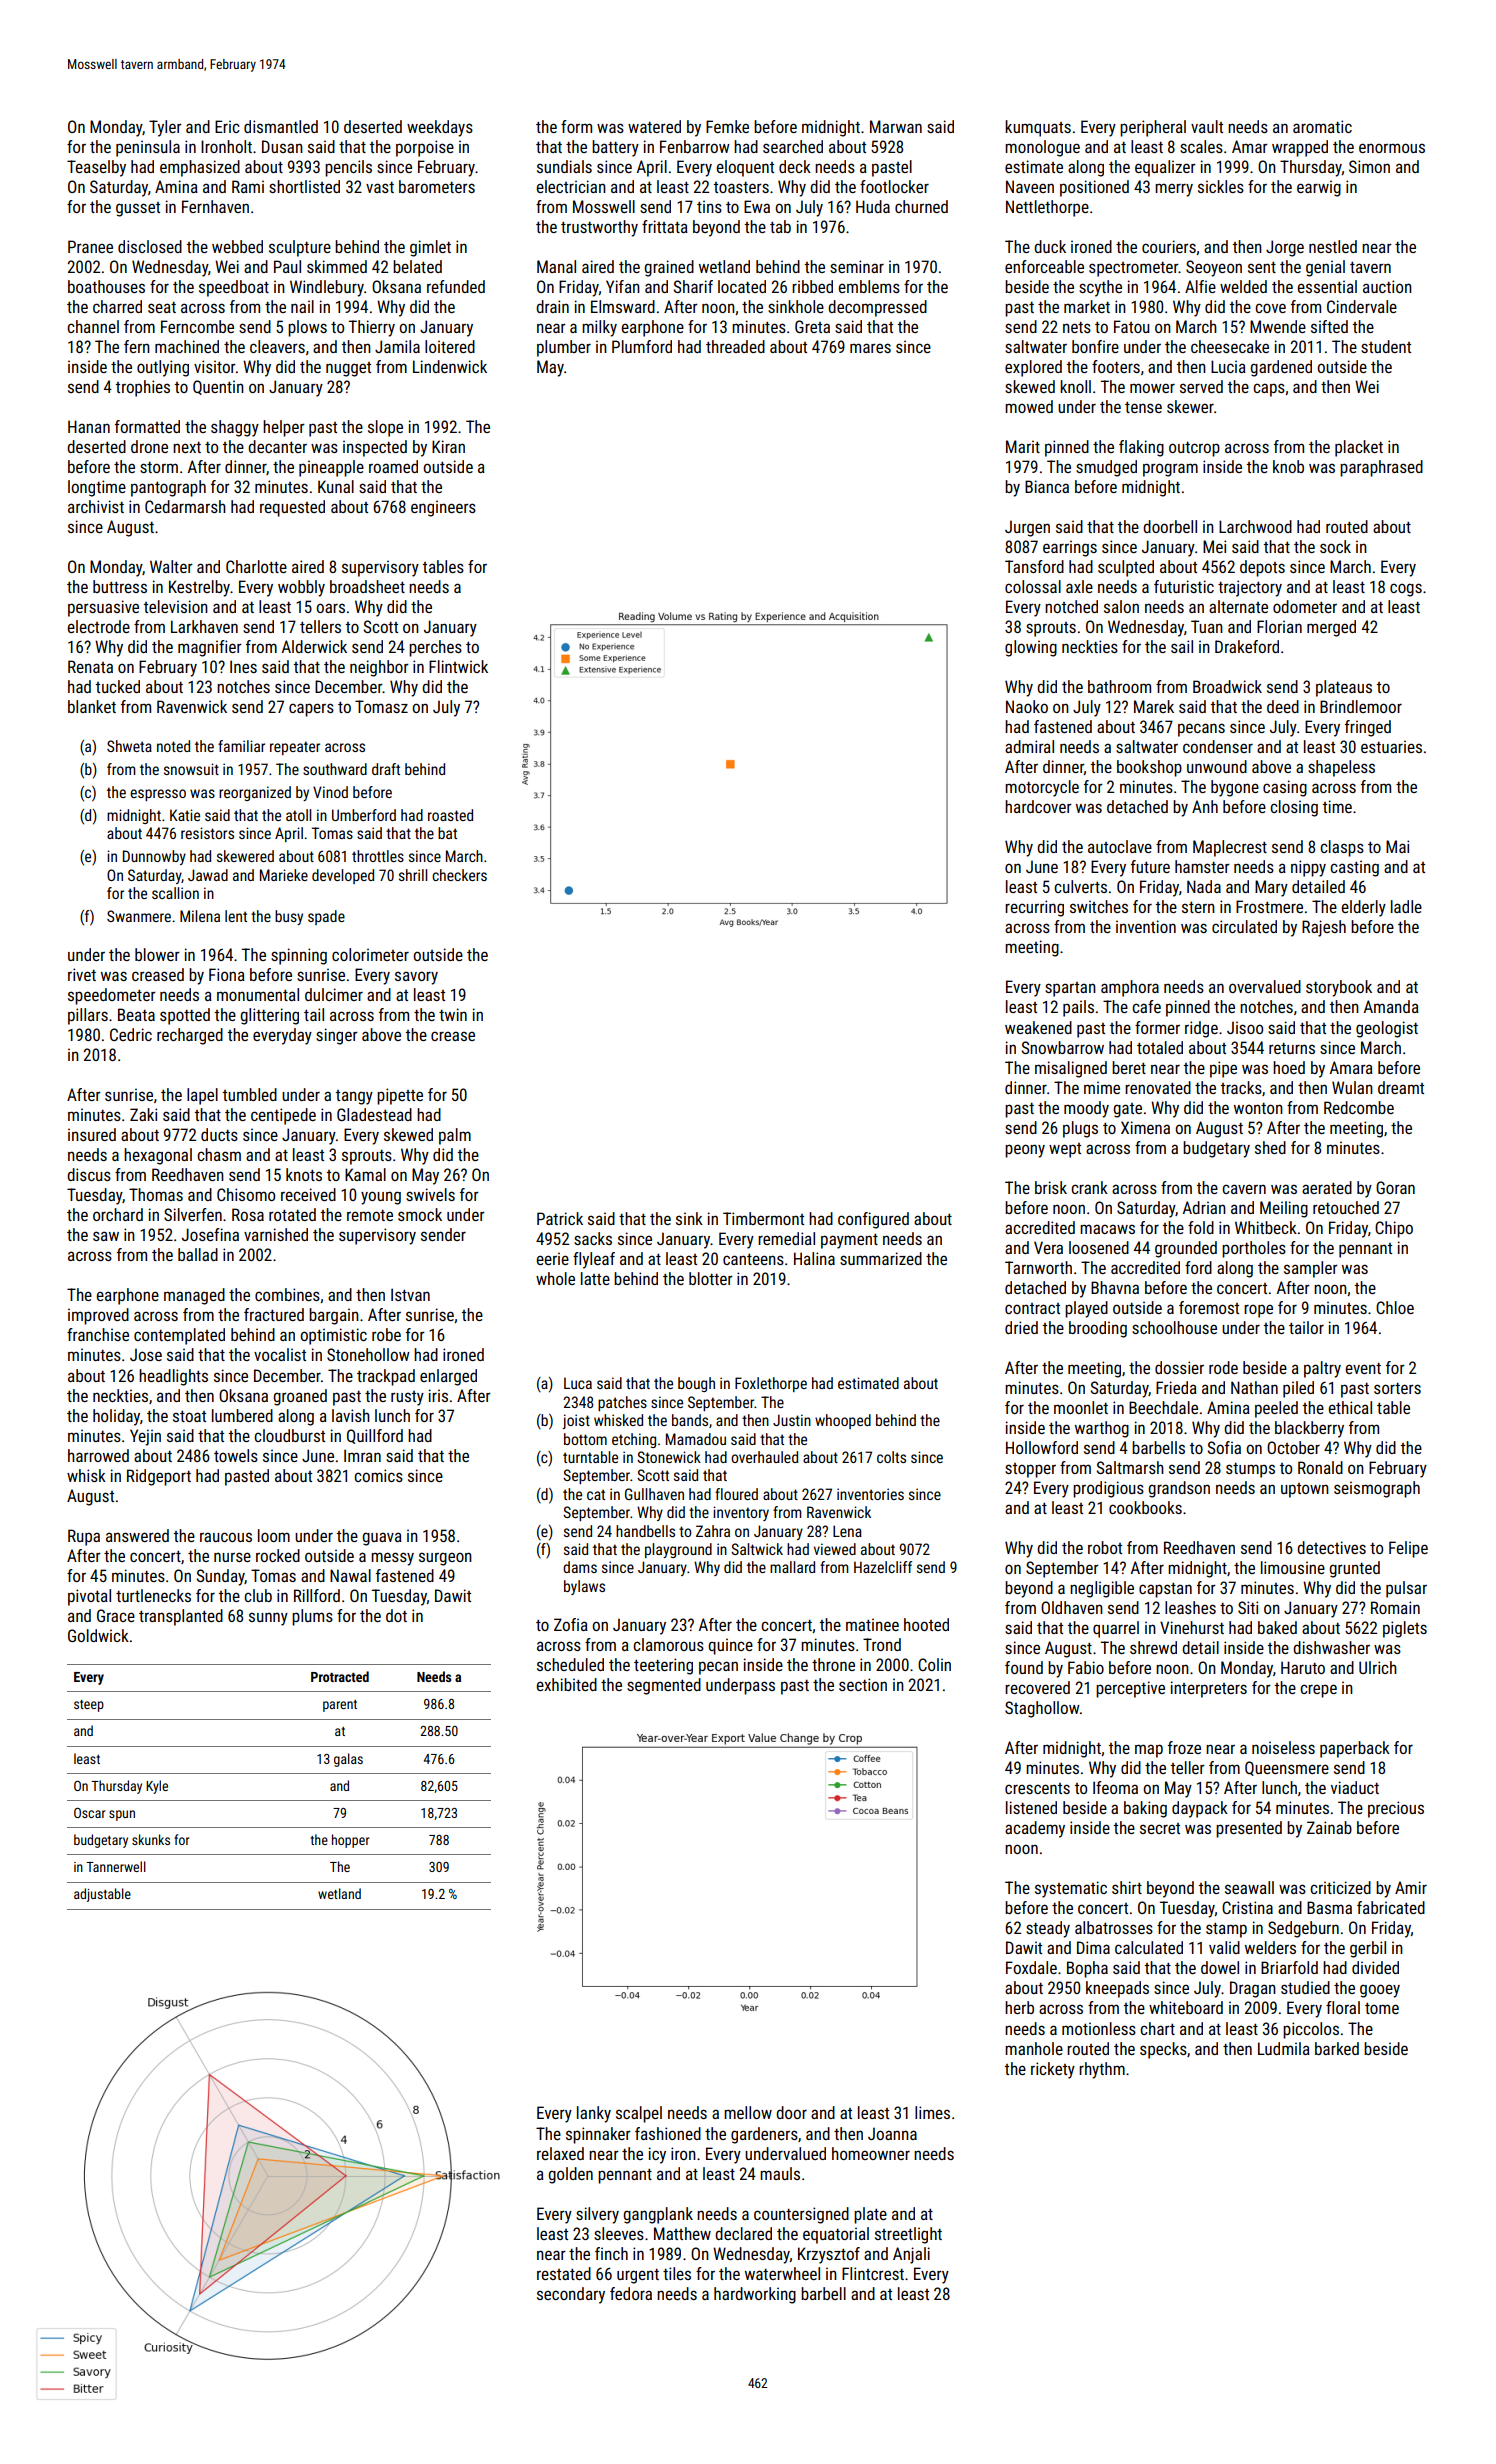  Describe the element at coordinates (181, 1617) in the page. I see `transplanted` at that location.
